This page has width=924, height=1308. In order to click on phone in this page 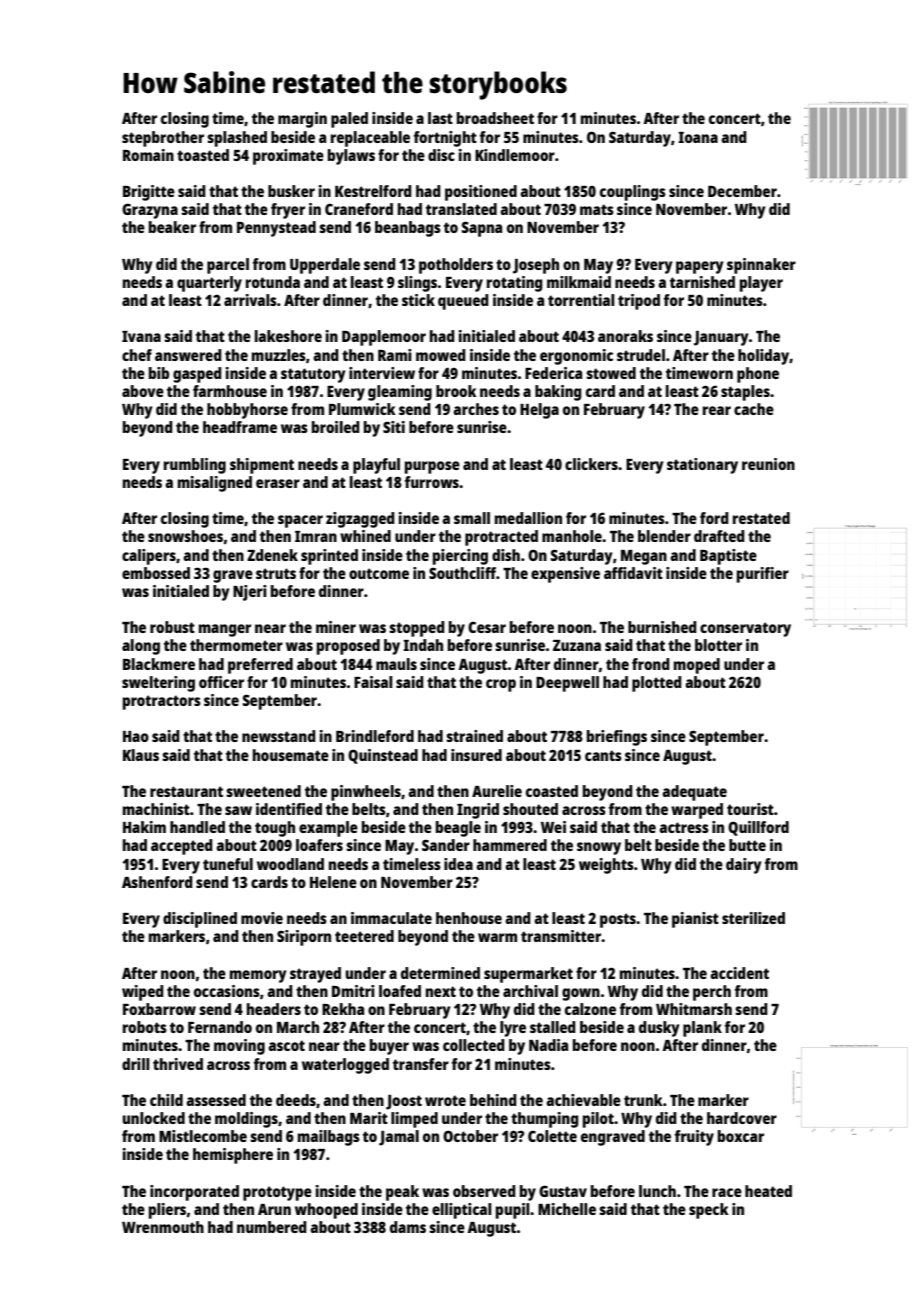, I will do `click(758, 375)`.
